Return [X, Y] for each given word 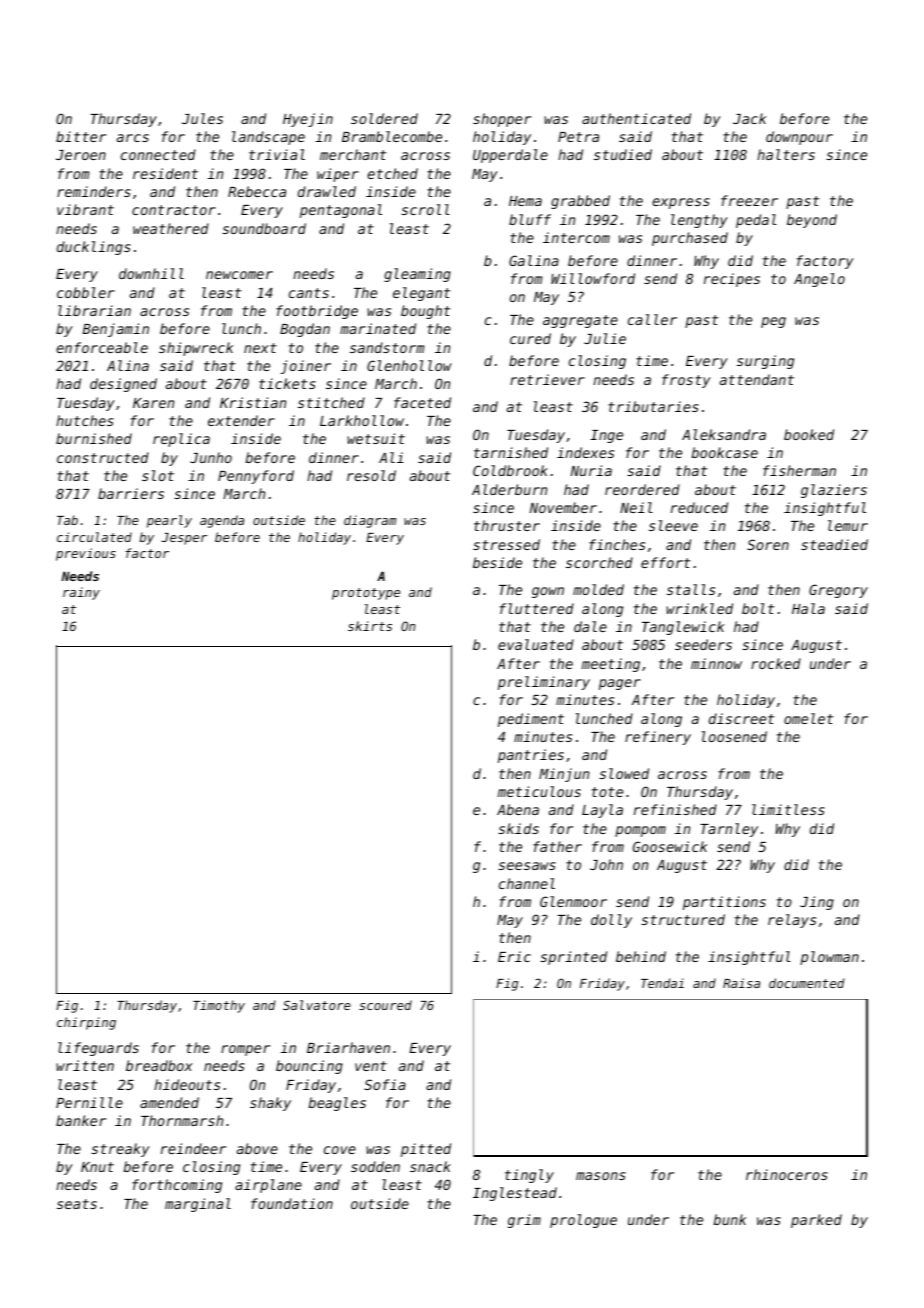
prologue [583, 1221]
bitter [81, 136]
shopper [502, 120]
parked [816, 1221]
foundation [292, 1203]
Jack [749, 118]
